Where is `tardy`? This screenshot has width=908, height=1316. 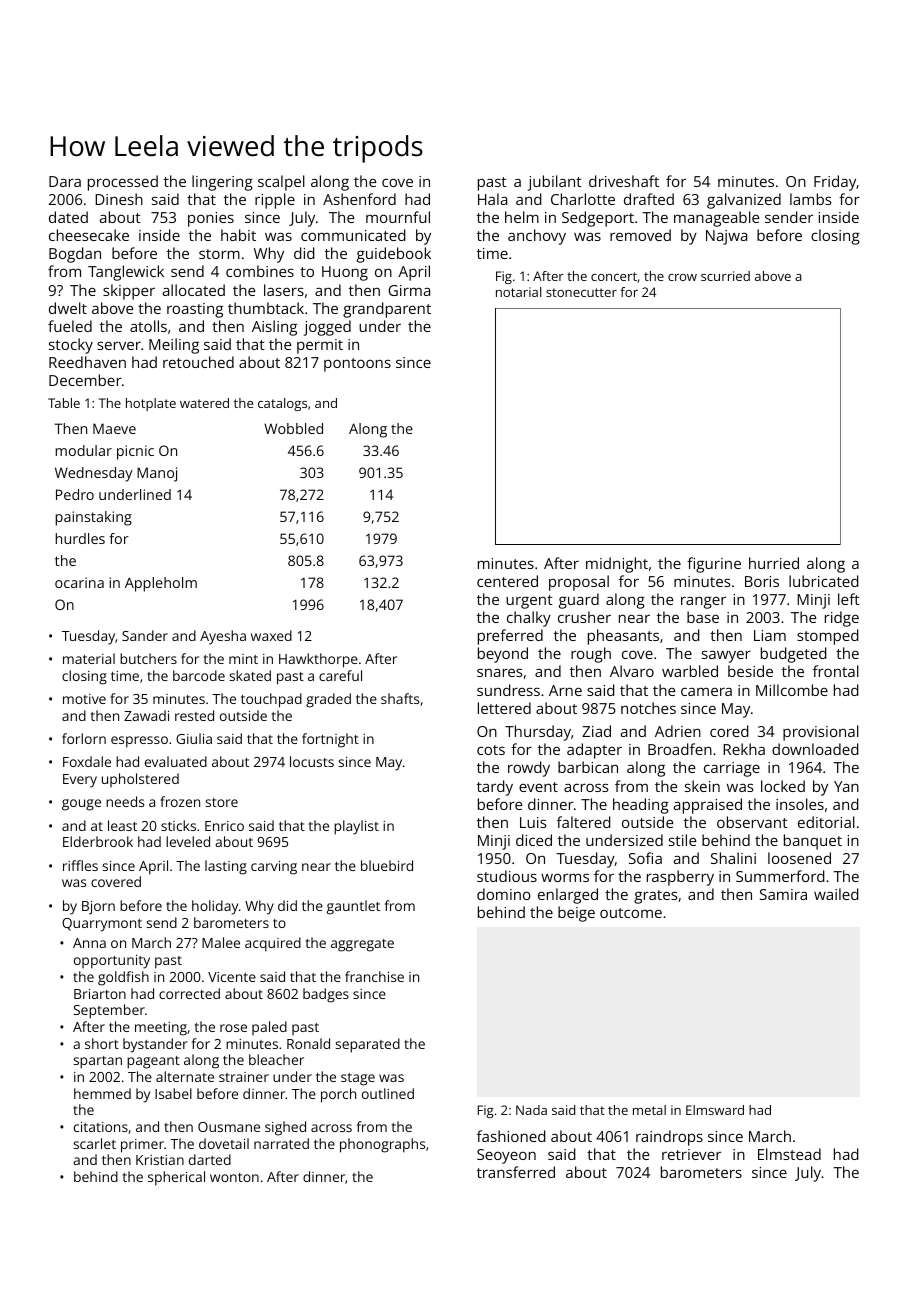 tardy is located at coordinates (495, 788).
